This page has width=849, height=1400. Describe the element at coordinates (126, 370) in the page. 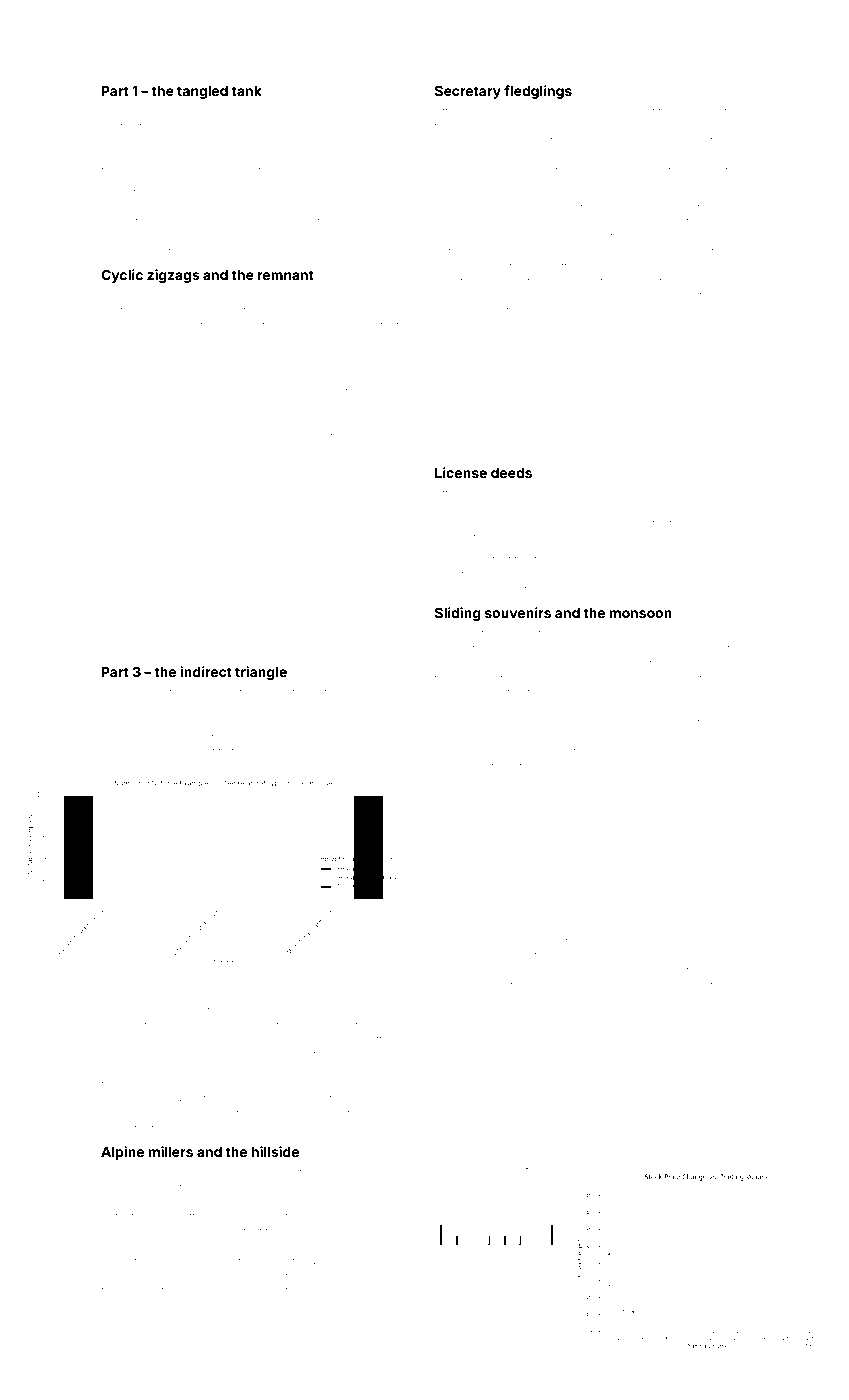

I see `unloaded` at that location.
